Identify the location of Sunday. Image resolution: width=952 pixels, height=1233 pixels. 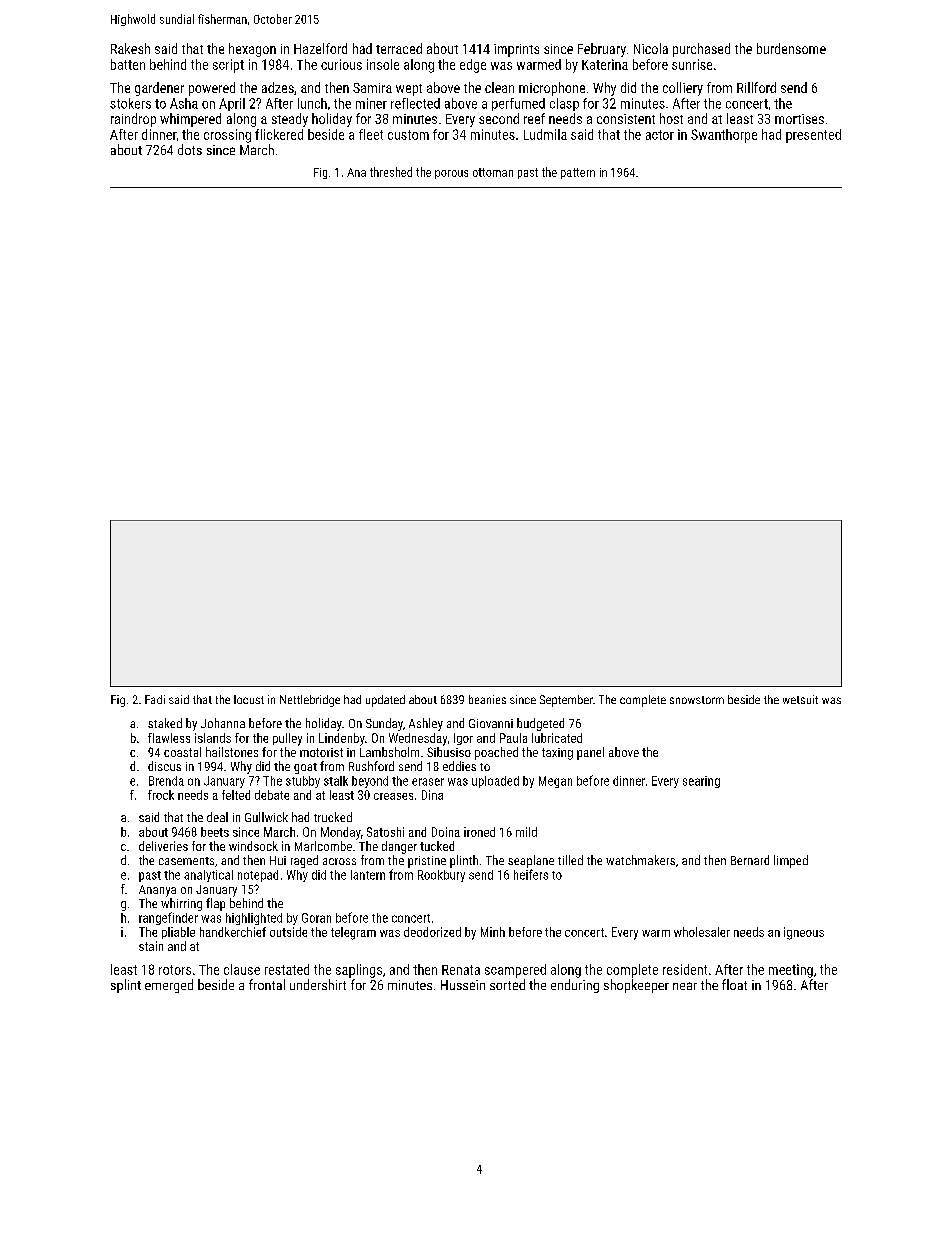
(384, 724).
